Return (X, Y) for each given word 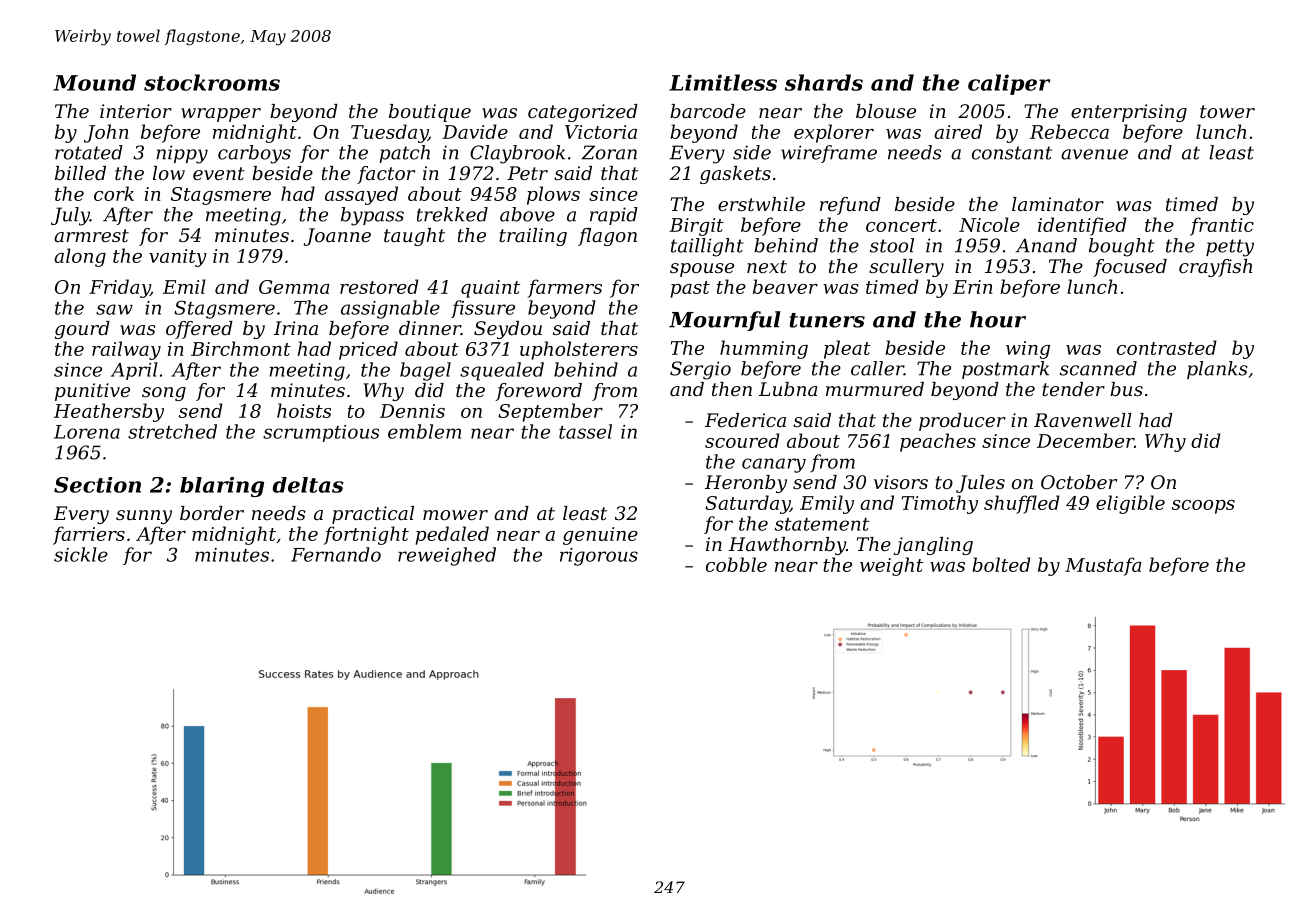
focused (1130, 268)
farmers (565, 288)
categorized (583, 113)
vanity (178, 258)
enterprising (1129, 113)
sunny (144, 517)
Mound (94, 82)
